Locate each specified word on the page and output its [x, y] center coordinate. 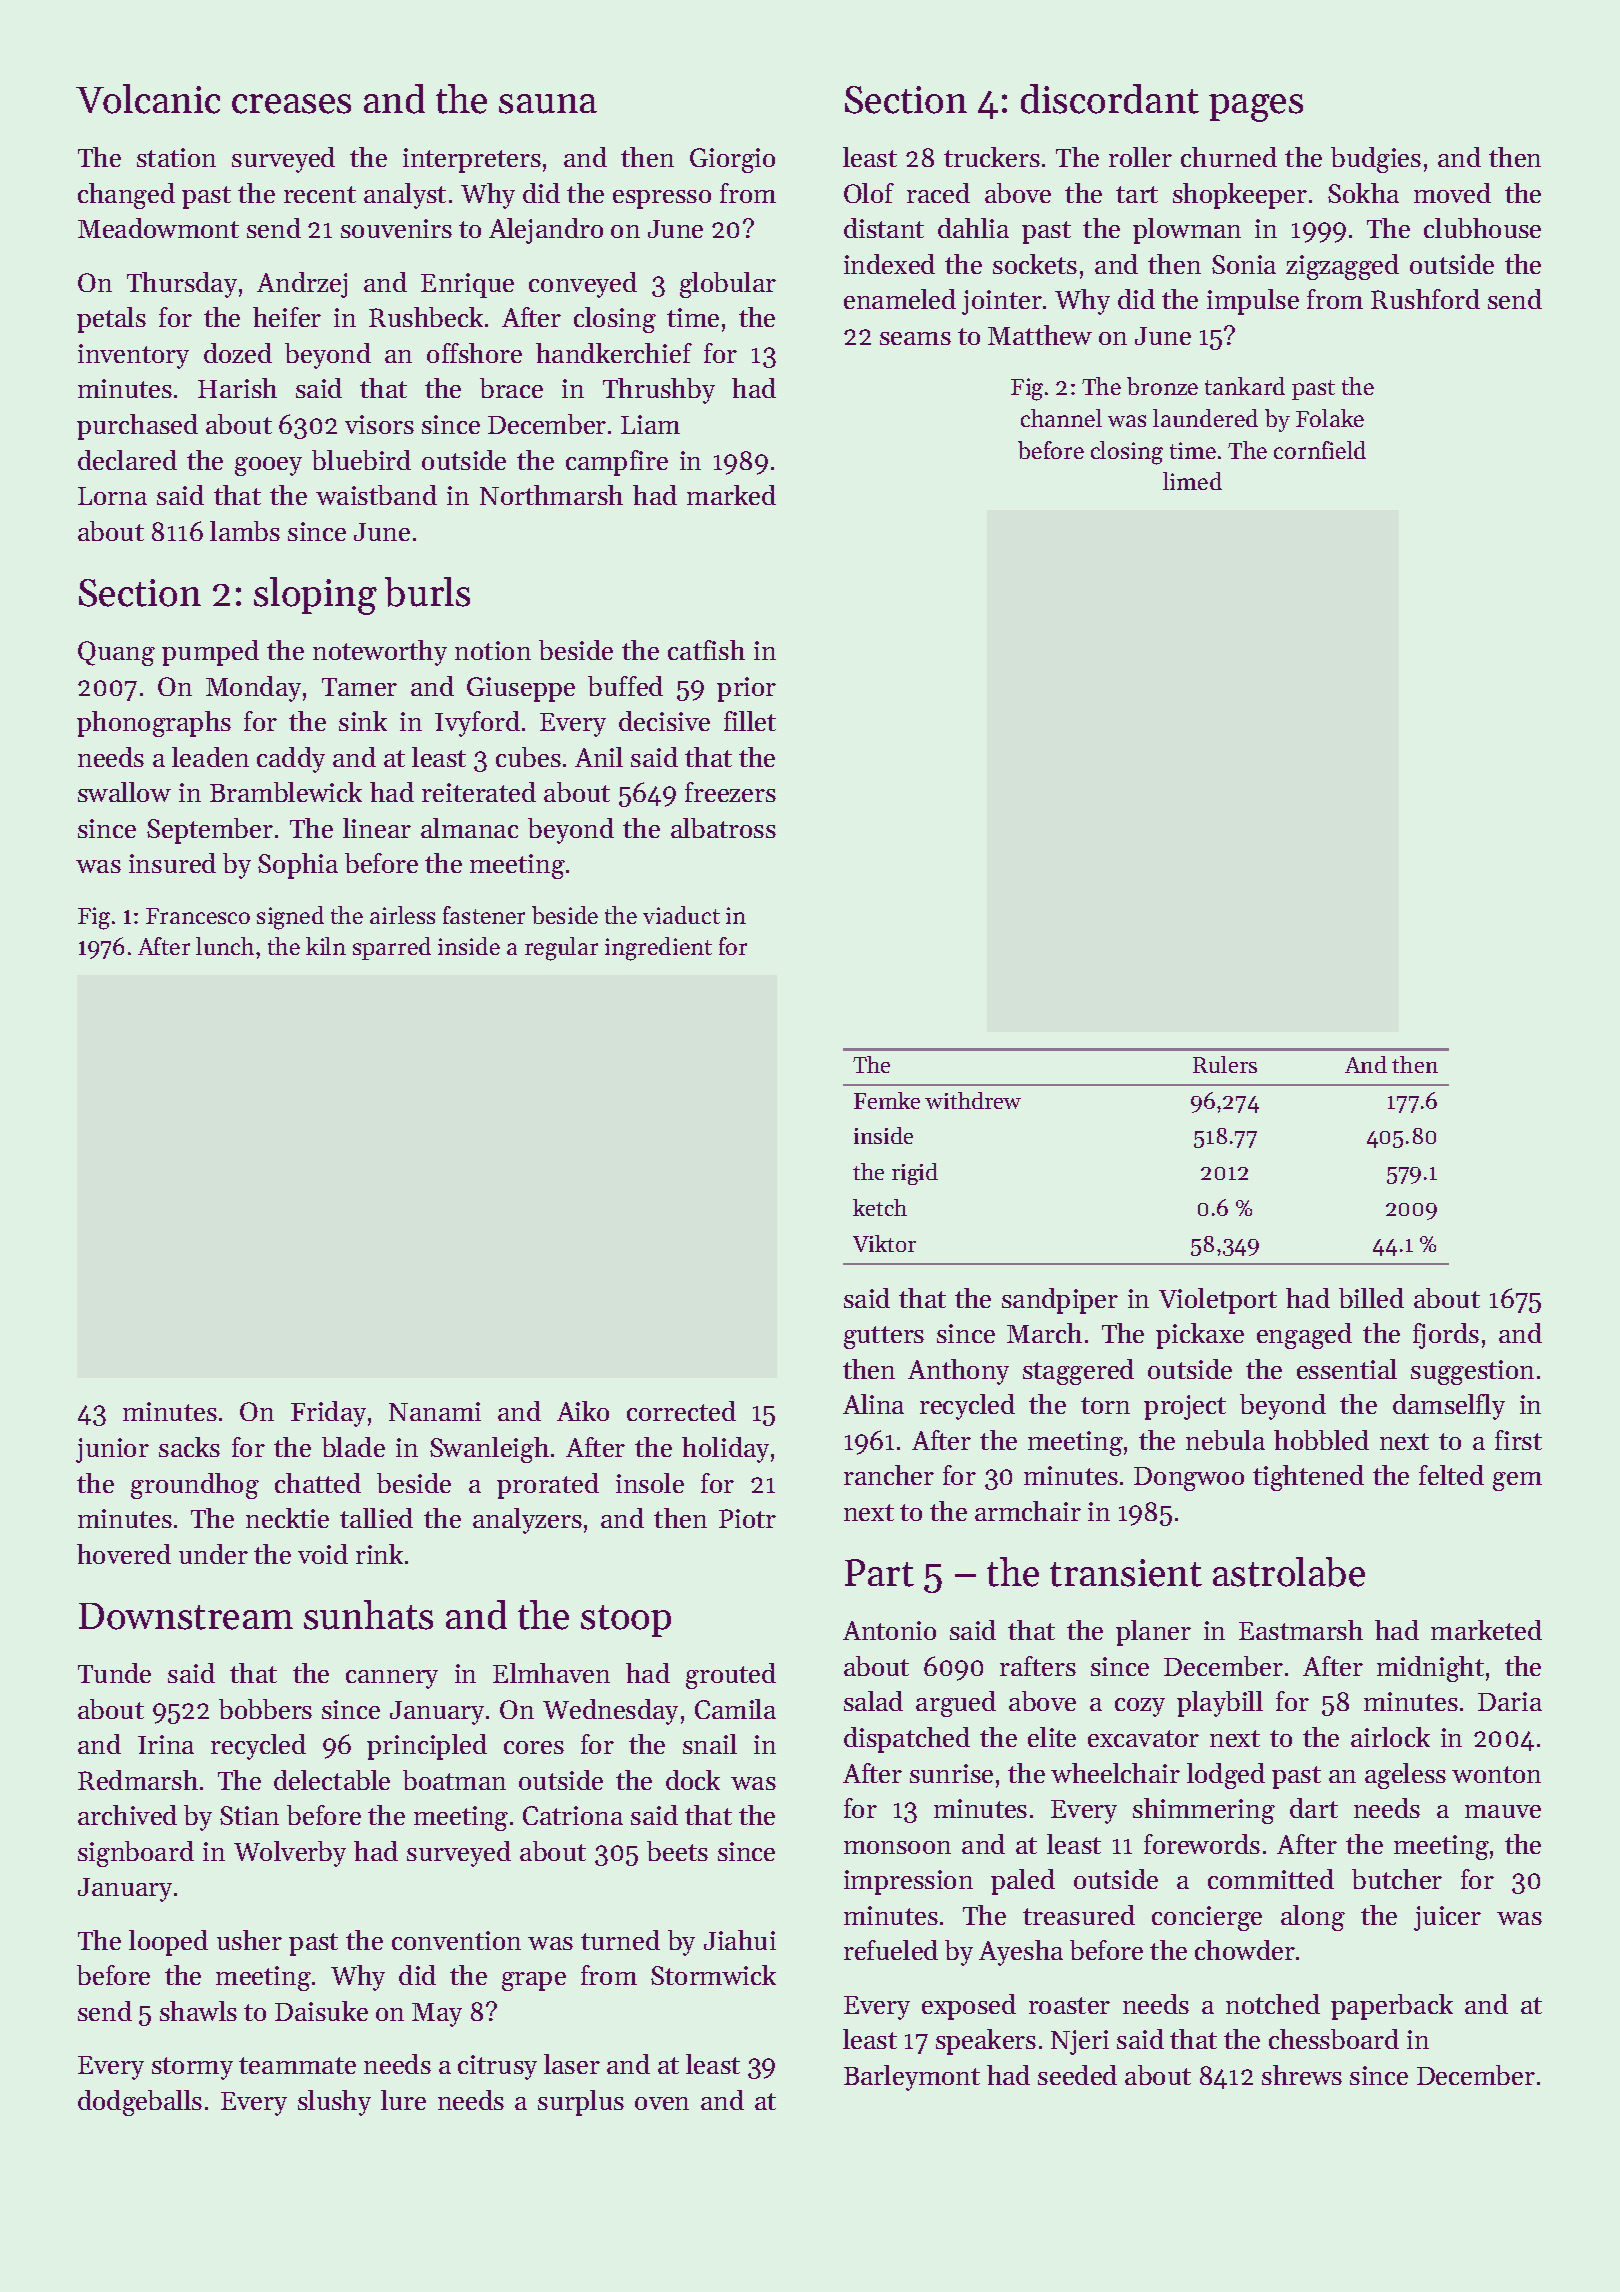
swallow [124, 792]
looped [168, 1943]
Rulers [1225, 1064]
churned [1229, 157]
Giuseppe [521, 689]
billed [1371, 1298]
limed [1192, 481]
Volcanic [148, 99]
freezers [730, 792]
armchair [1028, 1511]
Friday [328, 1414]
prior [746, 689]
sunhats [368, 1615]
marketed [1486, 1630]
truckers [992, 157]
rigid [915, 1174]
